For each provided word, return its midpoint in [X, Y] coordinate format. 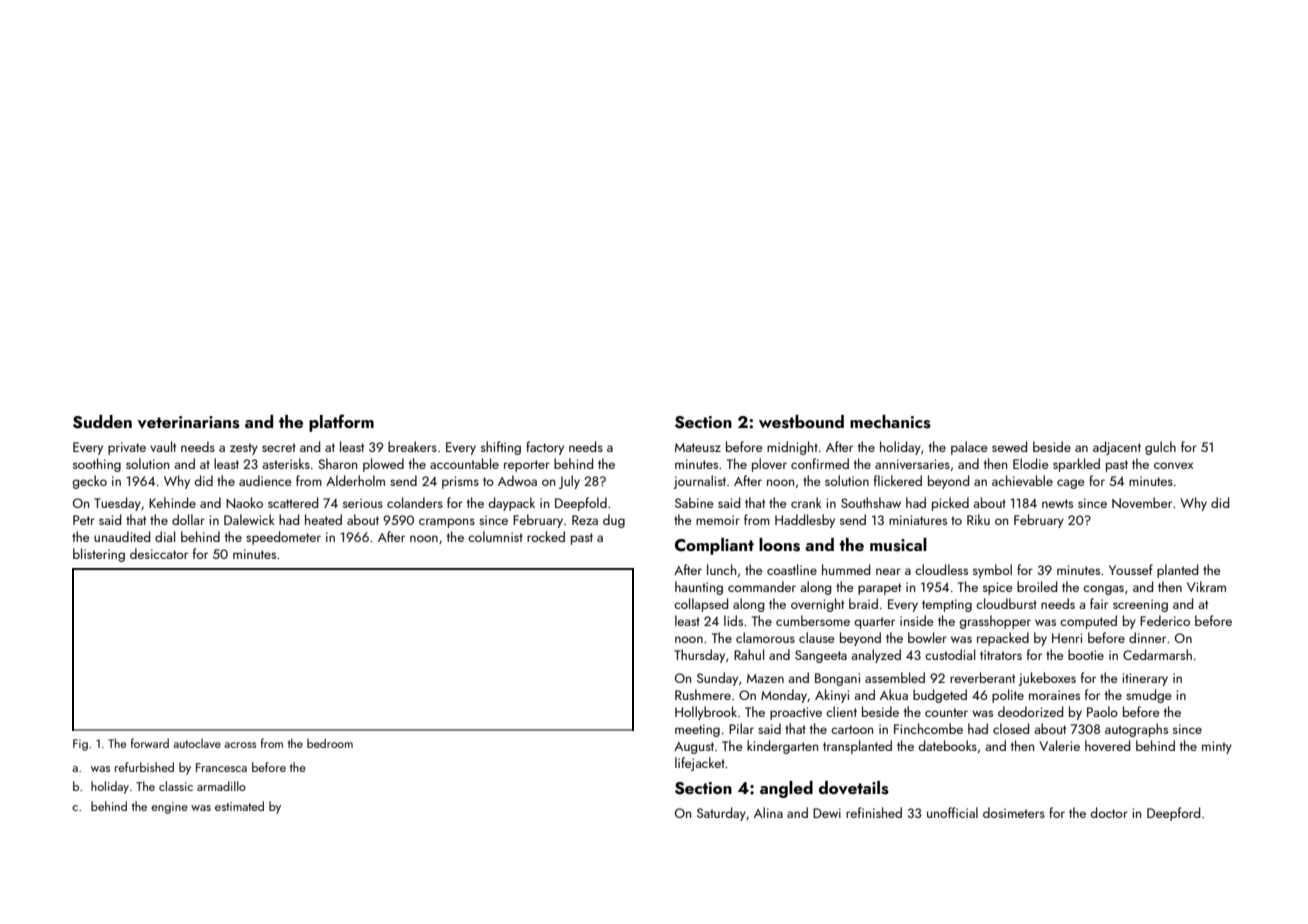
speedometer [283, 538]
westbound [801, 422]
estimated [239, 806]
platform [341, 423]
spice [998, 588]
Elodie [1031, 463]
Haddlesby [805, 521]
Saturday [721, 814]
